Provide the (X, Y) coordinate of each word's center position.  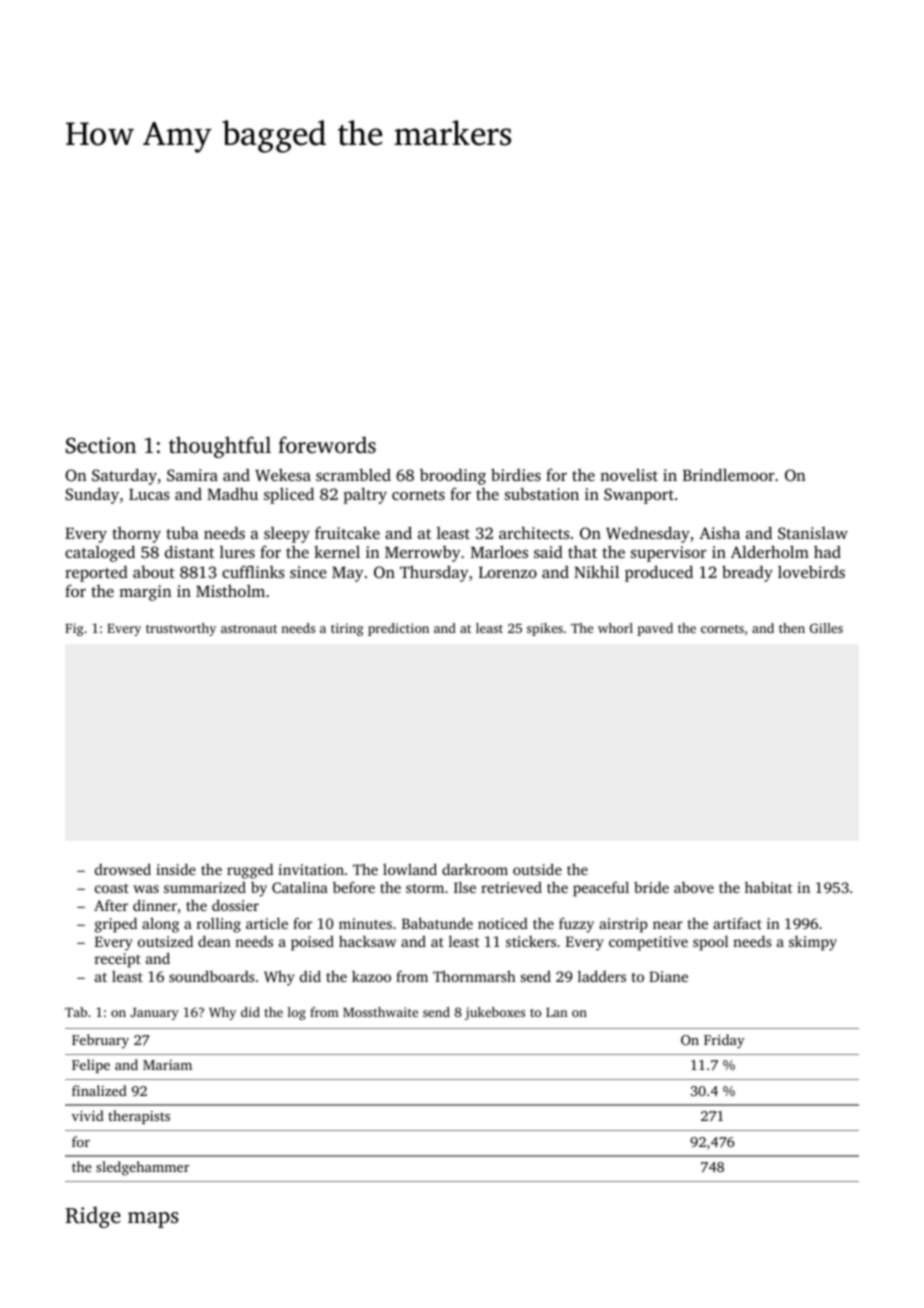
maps (153, 1220)
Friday (724, 1041)
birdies (516, 474)
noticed (503, 923)
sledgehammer (143, 1168)
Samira (192, 475)
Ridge (93, 1217)
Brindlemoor (729, 474)
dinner (155, 905)
